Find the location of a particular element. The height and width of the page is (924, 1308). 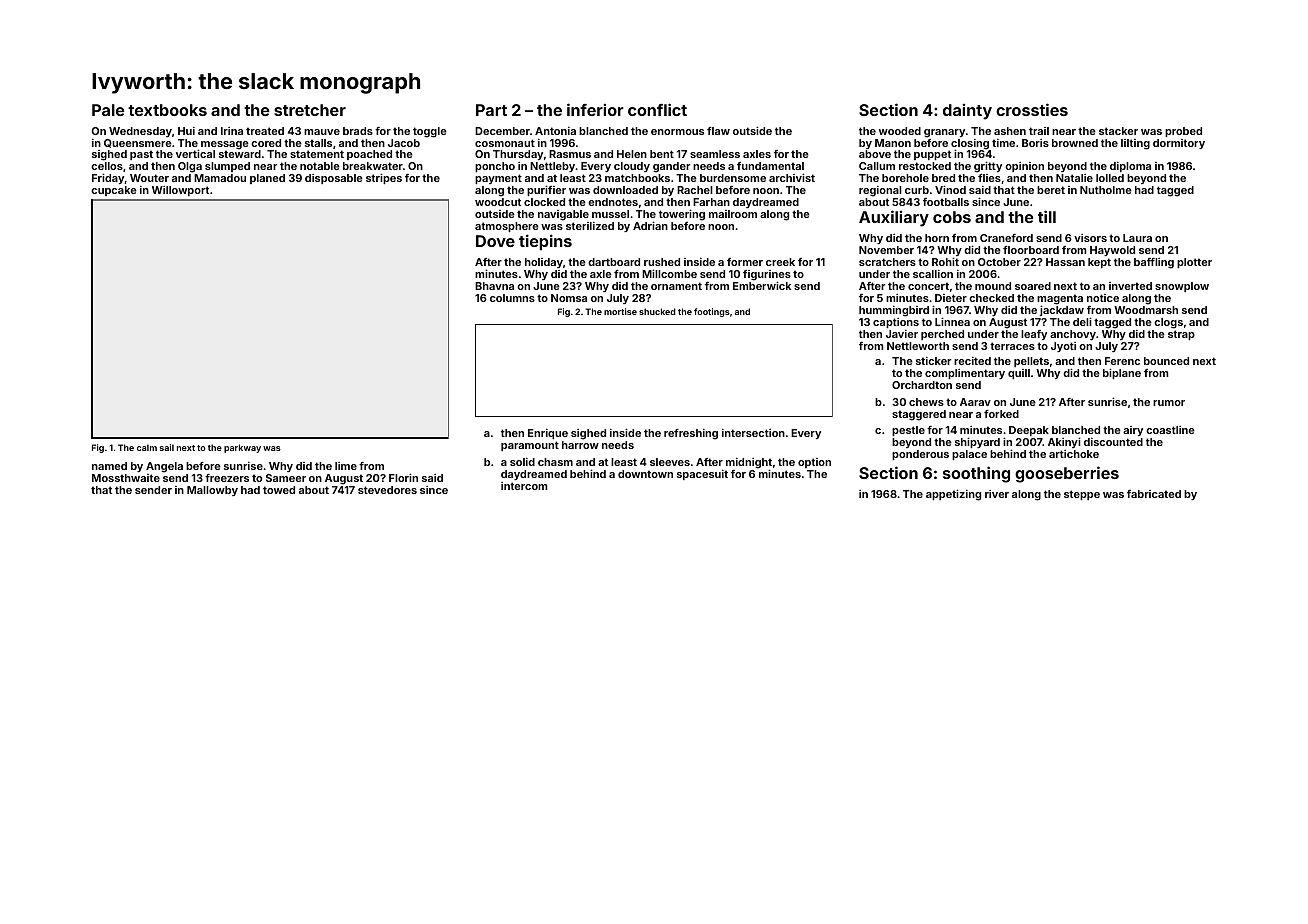

coastline is located at coordinates (1170, 430).
